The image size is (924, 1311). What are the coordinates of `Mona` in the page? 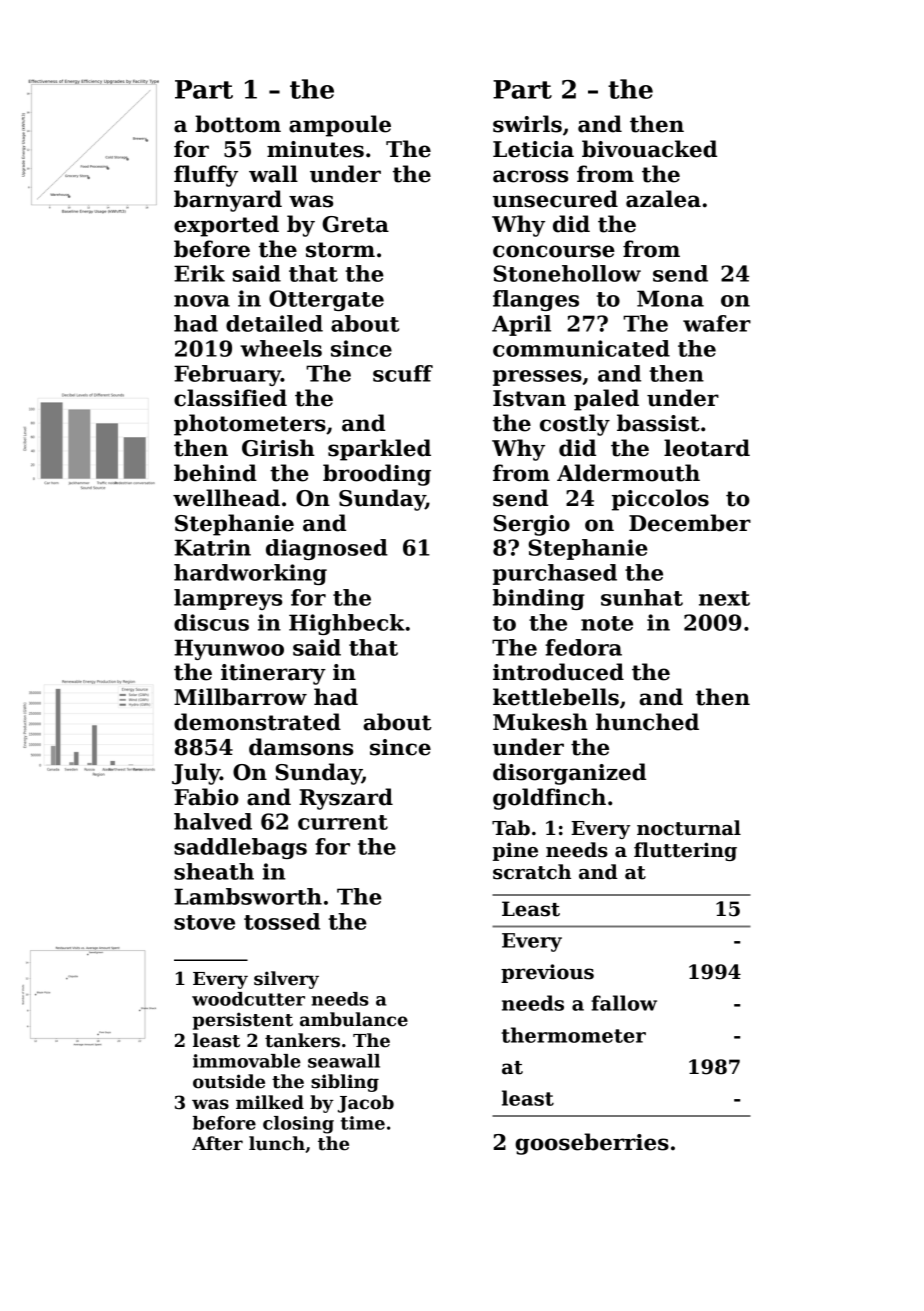 It's located at (670, 298).
